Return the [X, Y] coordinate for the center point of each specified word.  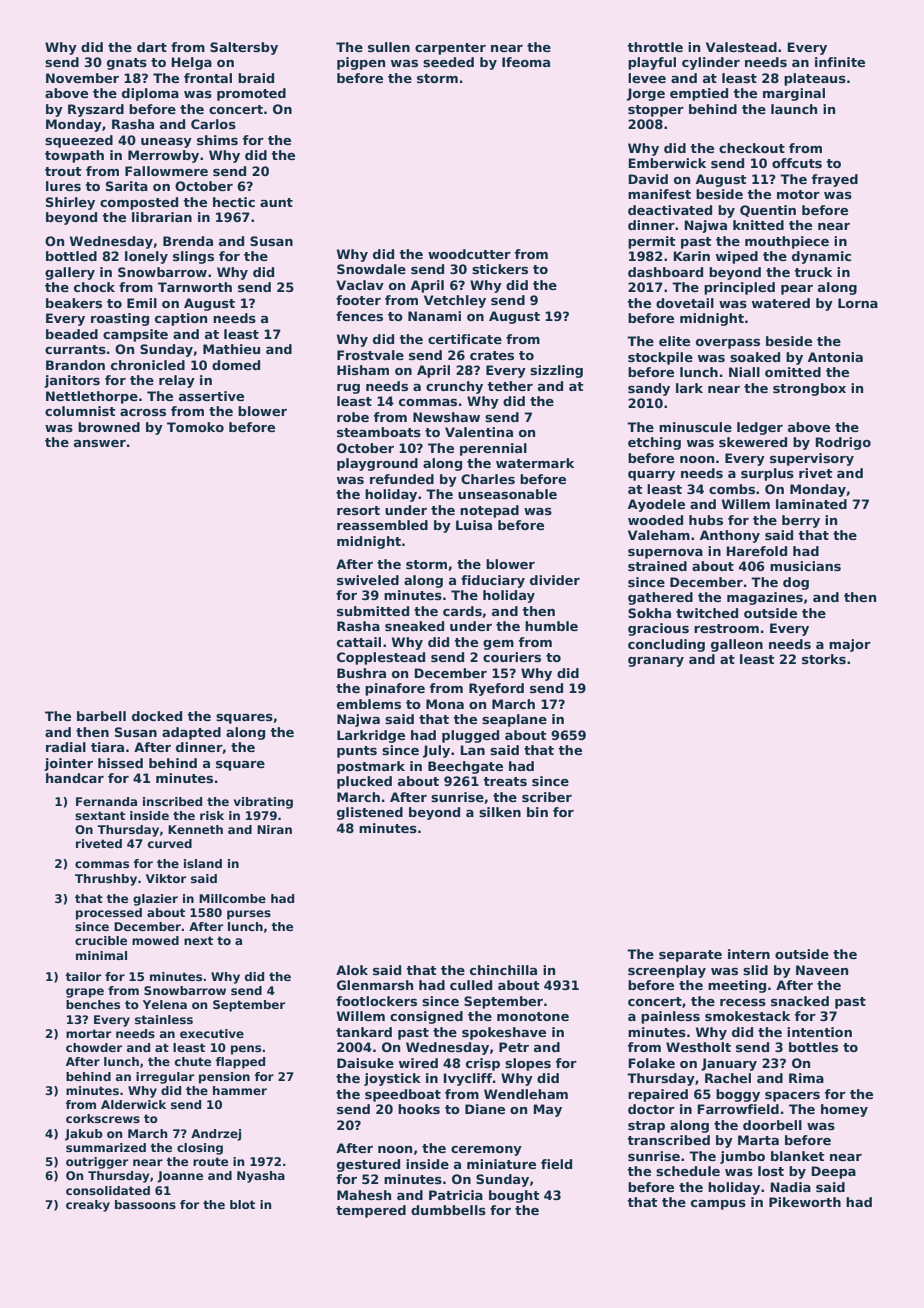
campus [718, 1205]
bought [514, 1196]
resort [358, 510]
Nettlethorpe [92, 397]
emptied [699, 94]
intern [749, 954]
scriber [547, 797]
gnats [127, 64]
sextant [100, 815]
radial [66, 747]
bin [537, 812]
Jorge [646, 94]
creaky [88, 1206]
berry [801, 521]
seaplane [514, 720]
